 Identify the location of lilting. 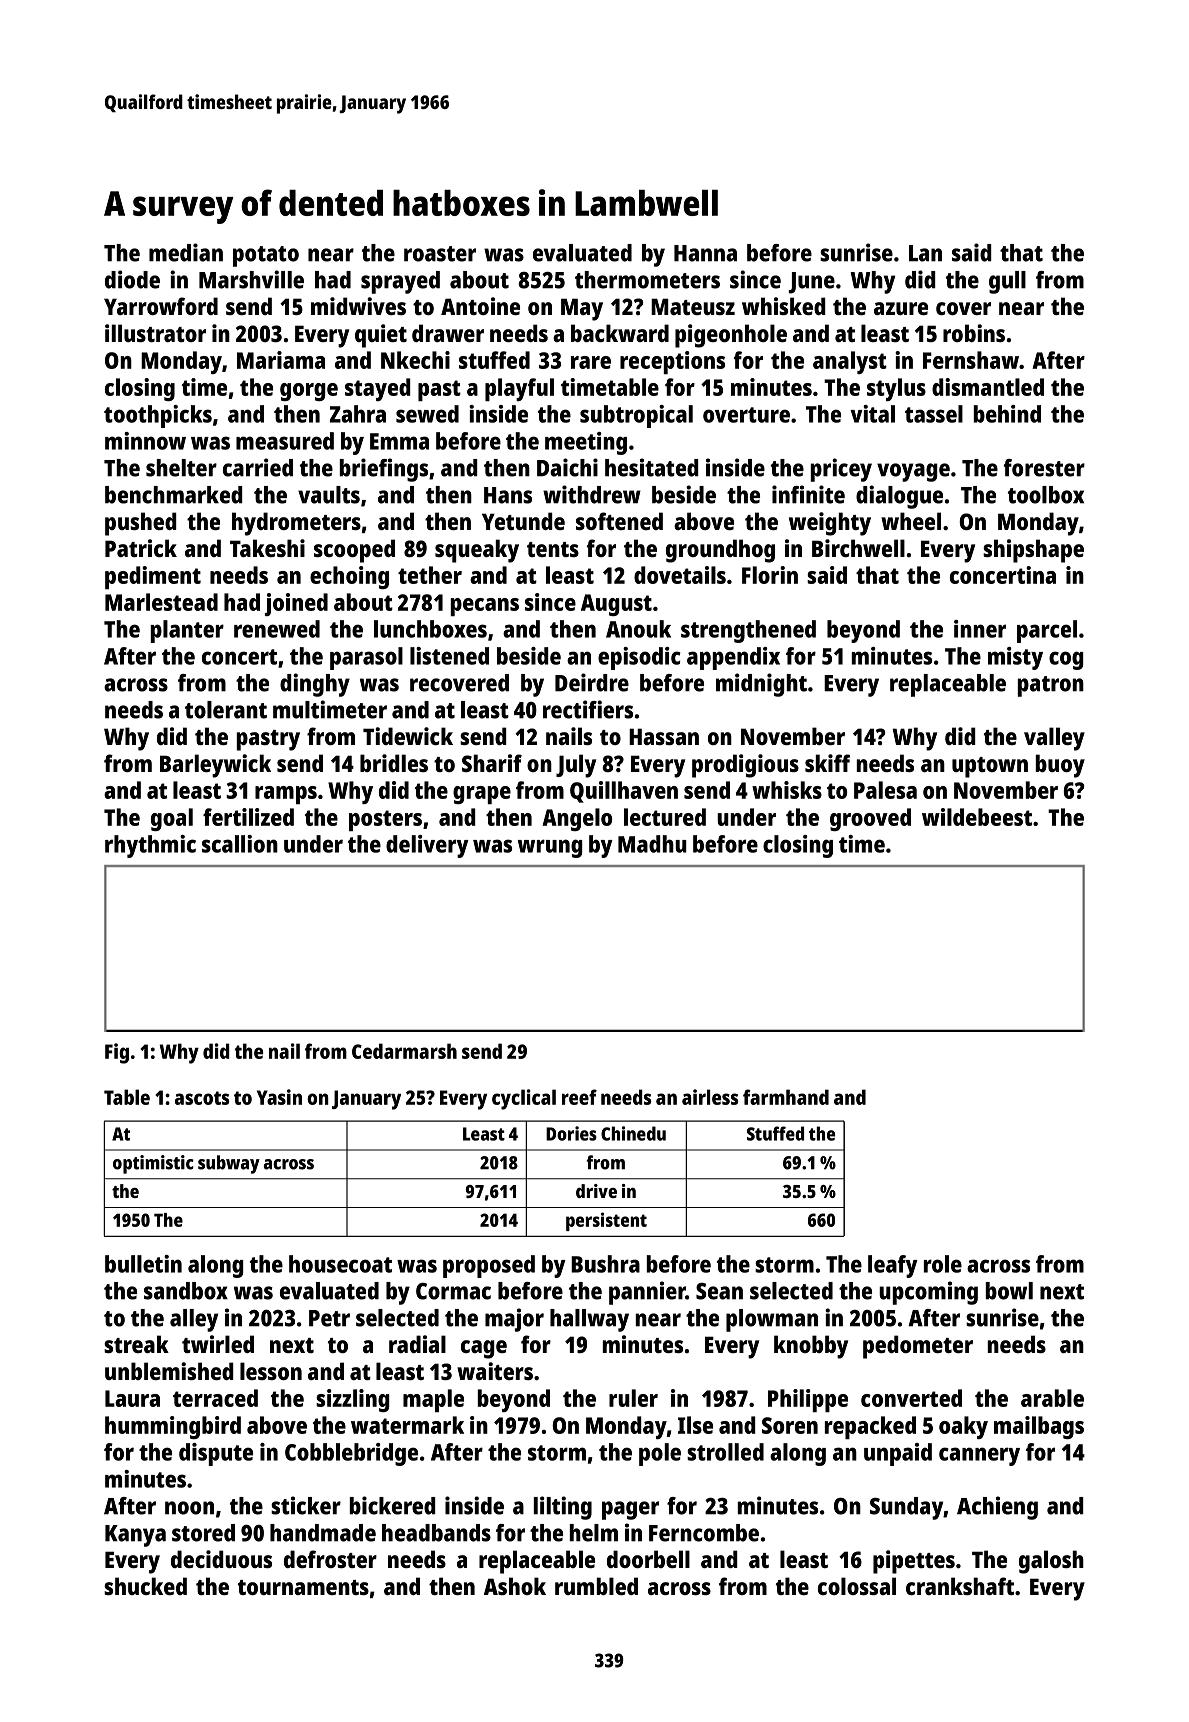
(562, 1508).
